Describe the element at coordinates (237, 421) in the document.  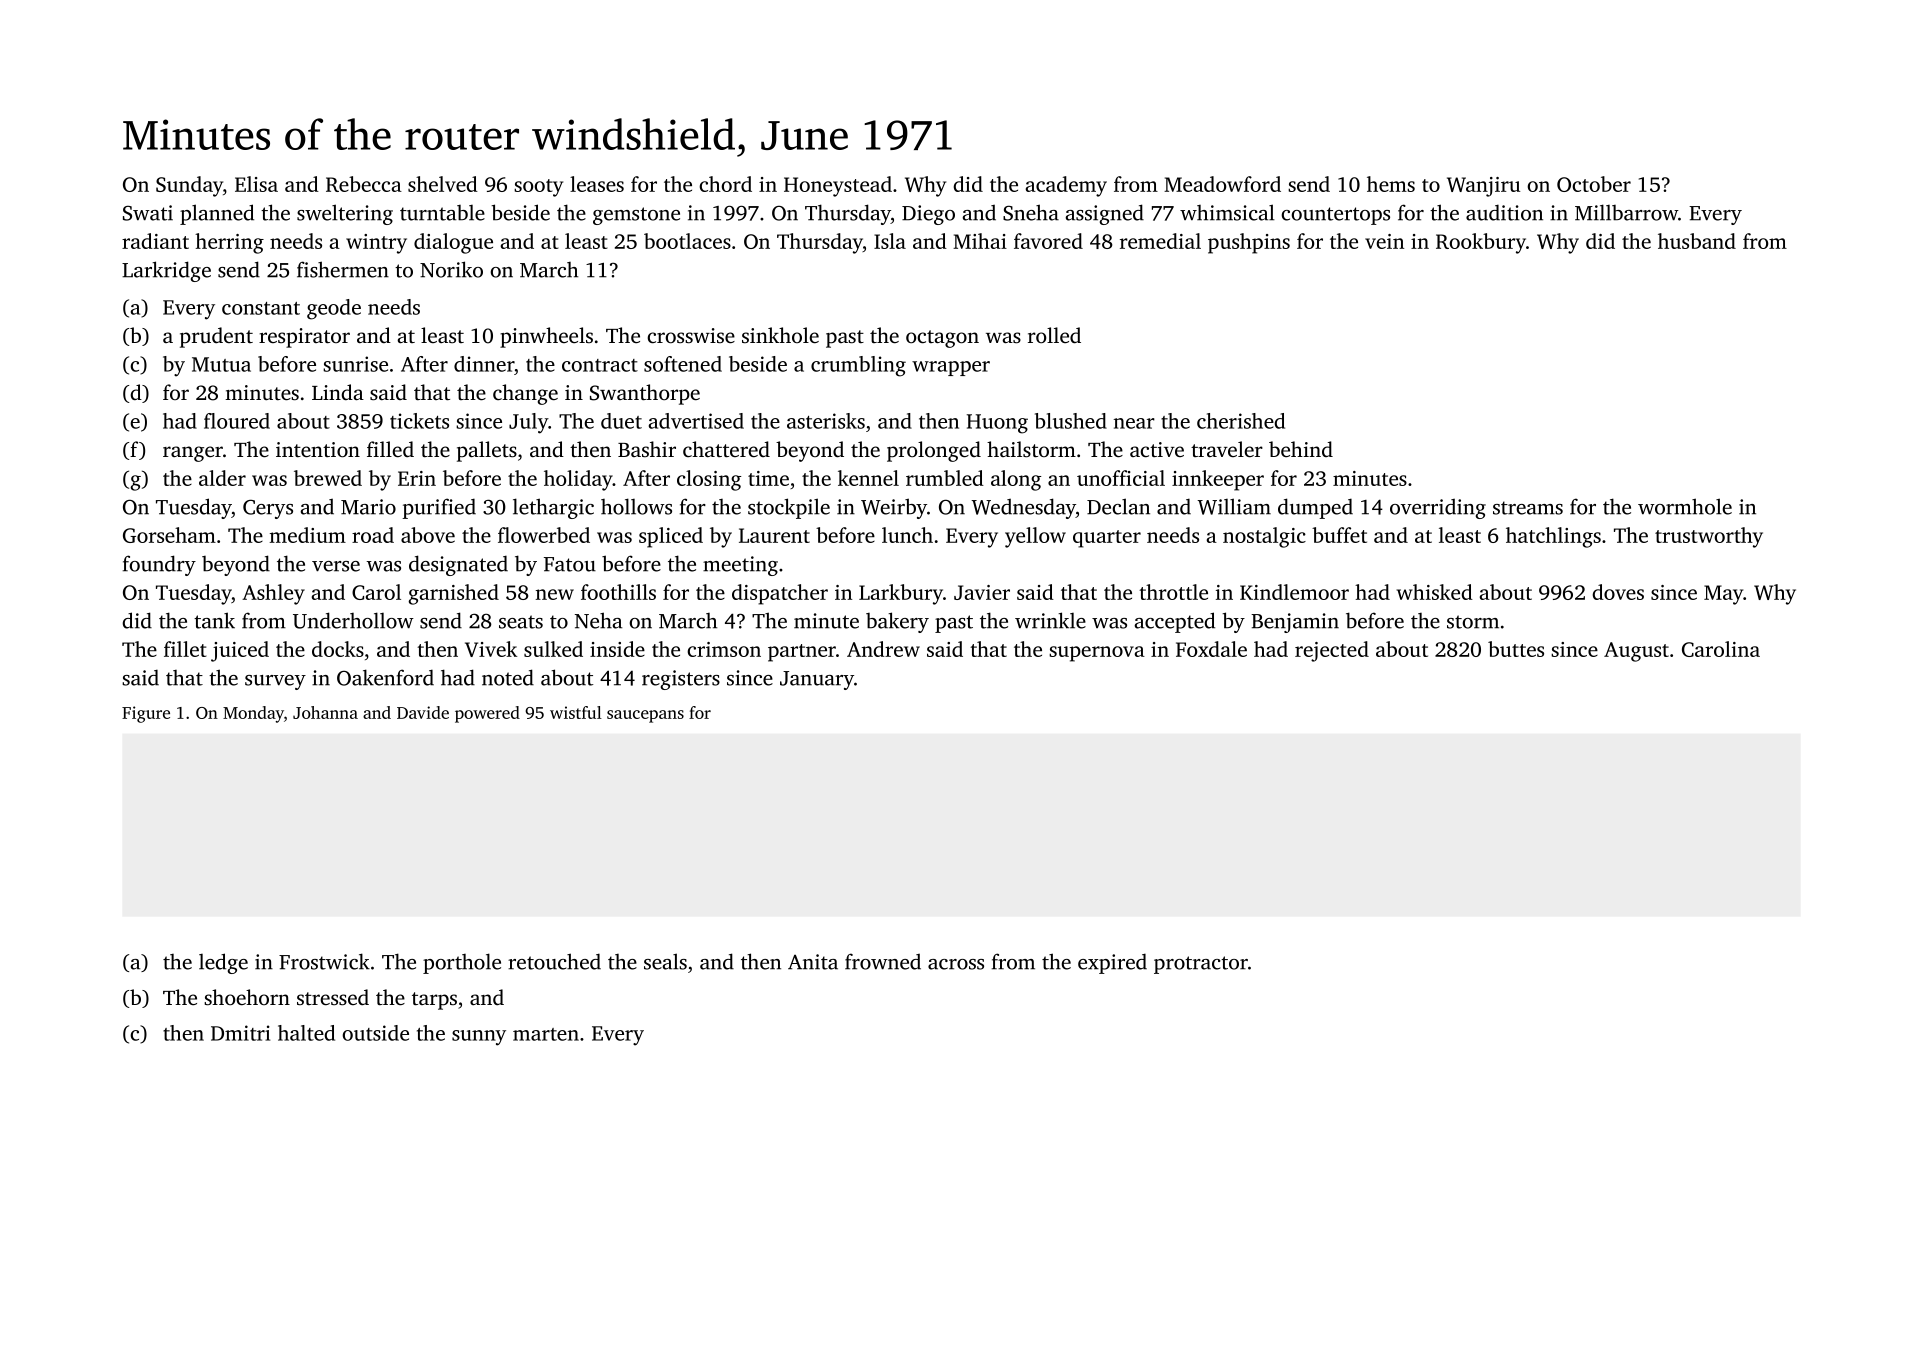
I see `floured` at that location.
